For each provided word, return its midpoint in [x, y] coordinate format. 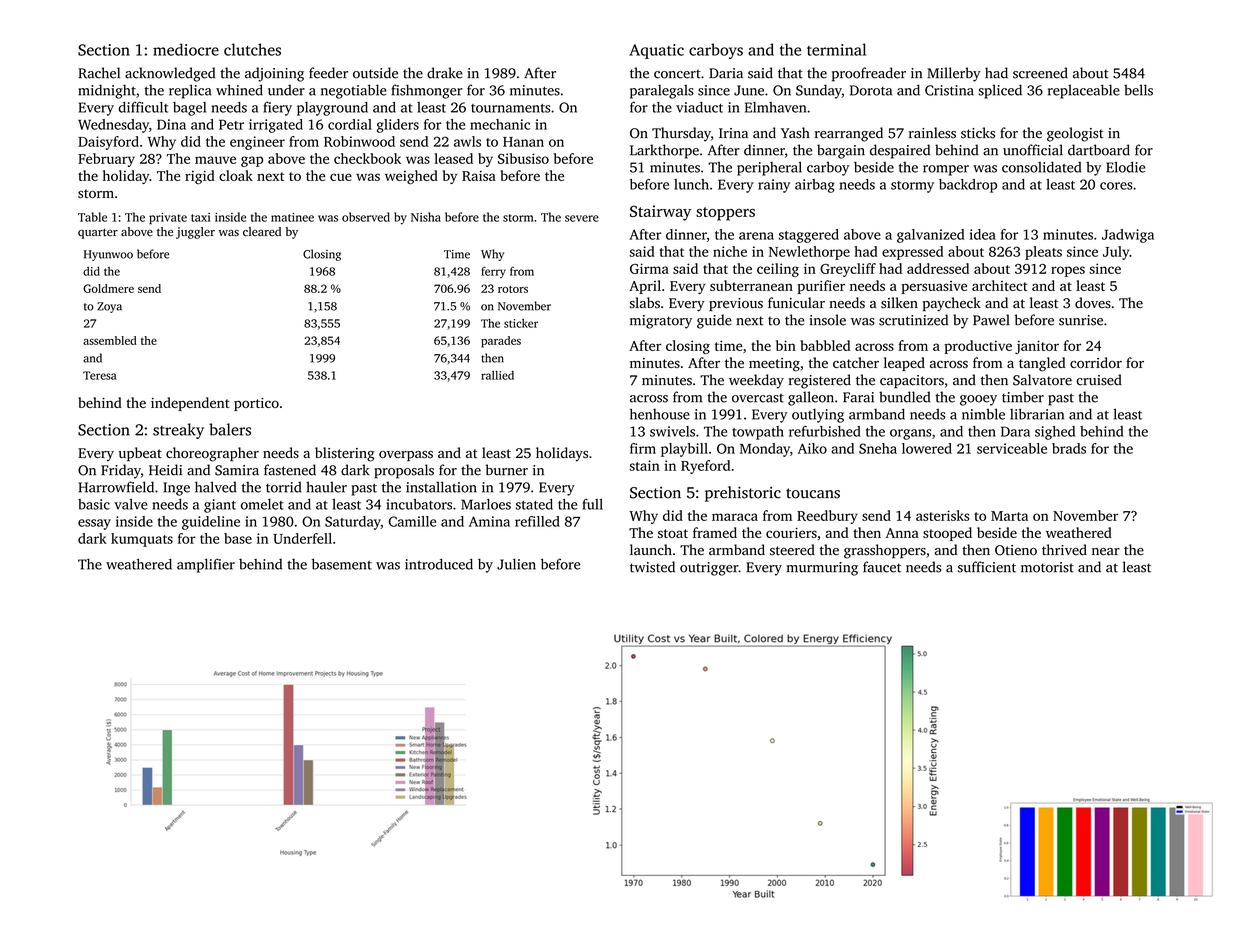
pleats [1043, 253]
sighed [1055, 433]
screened [1040, 73]
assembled [110, 340]
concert [677, 74]
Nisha [426, 217]
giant [220, 506]
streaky [178, 431]
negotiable [354, 91]
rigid [200, 177]
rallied [497, 375]
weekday [756, 381]
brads [1069, 448]
